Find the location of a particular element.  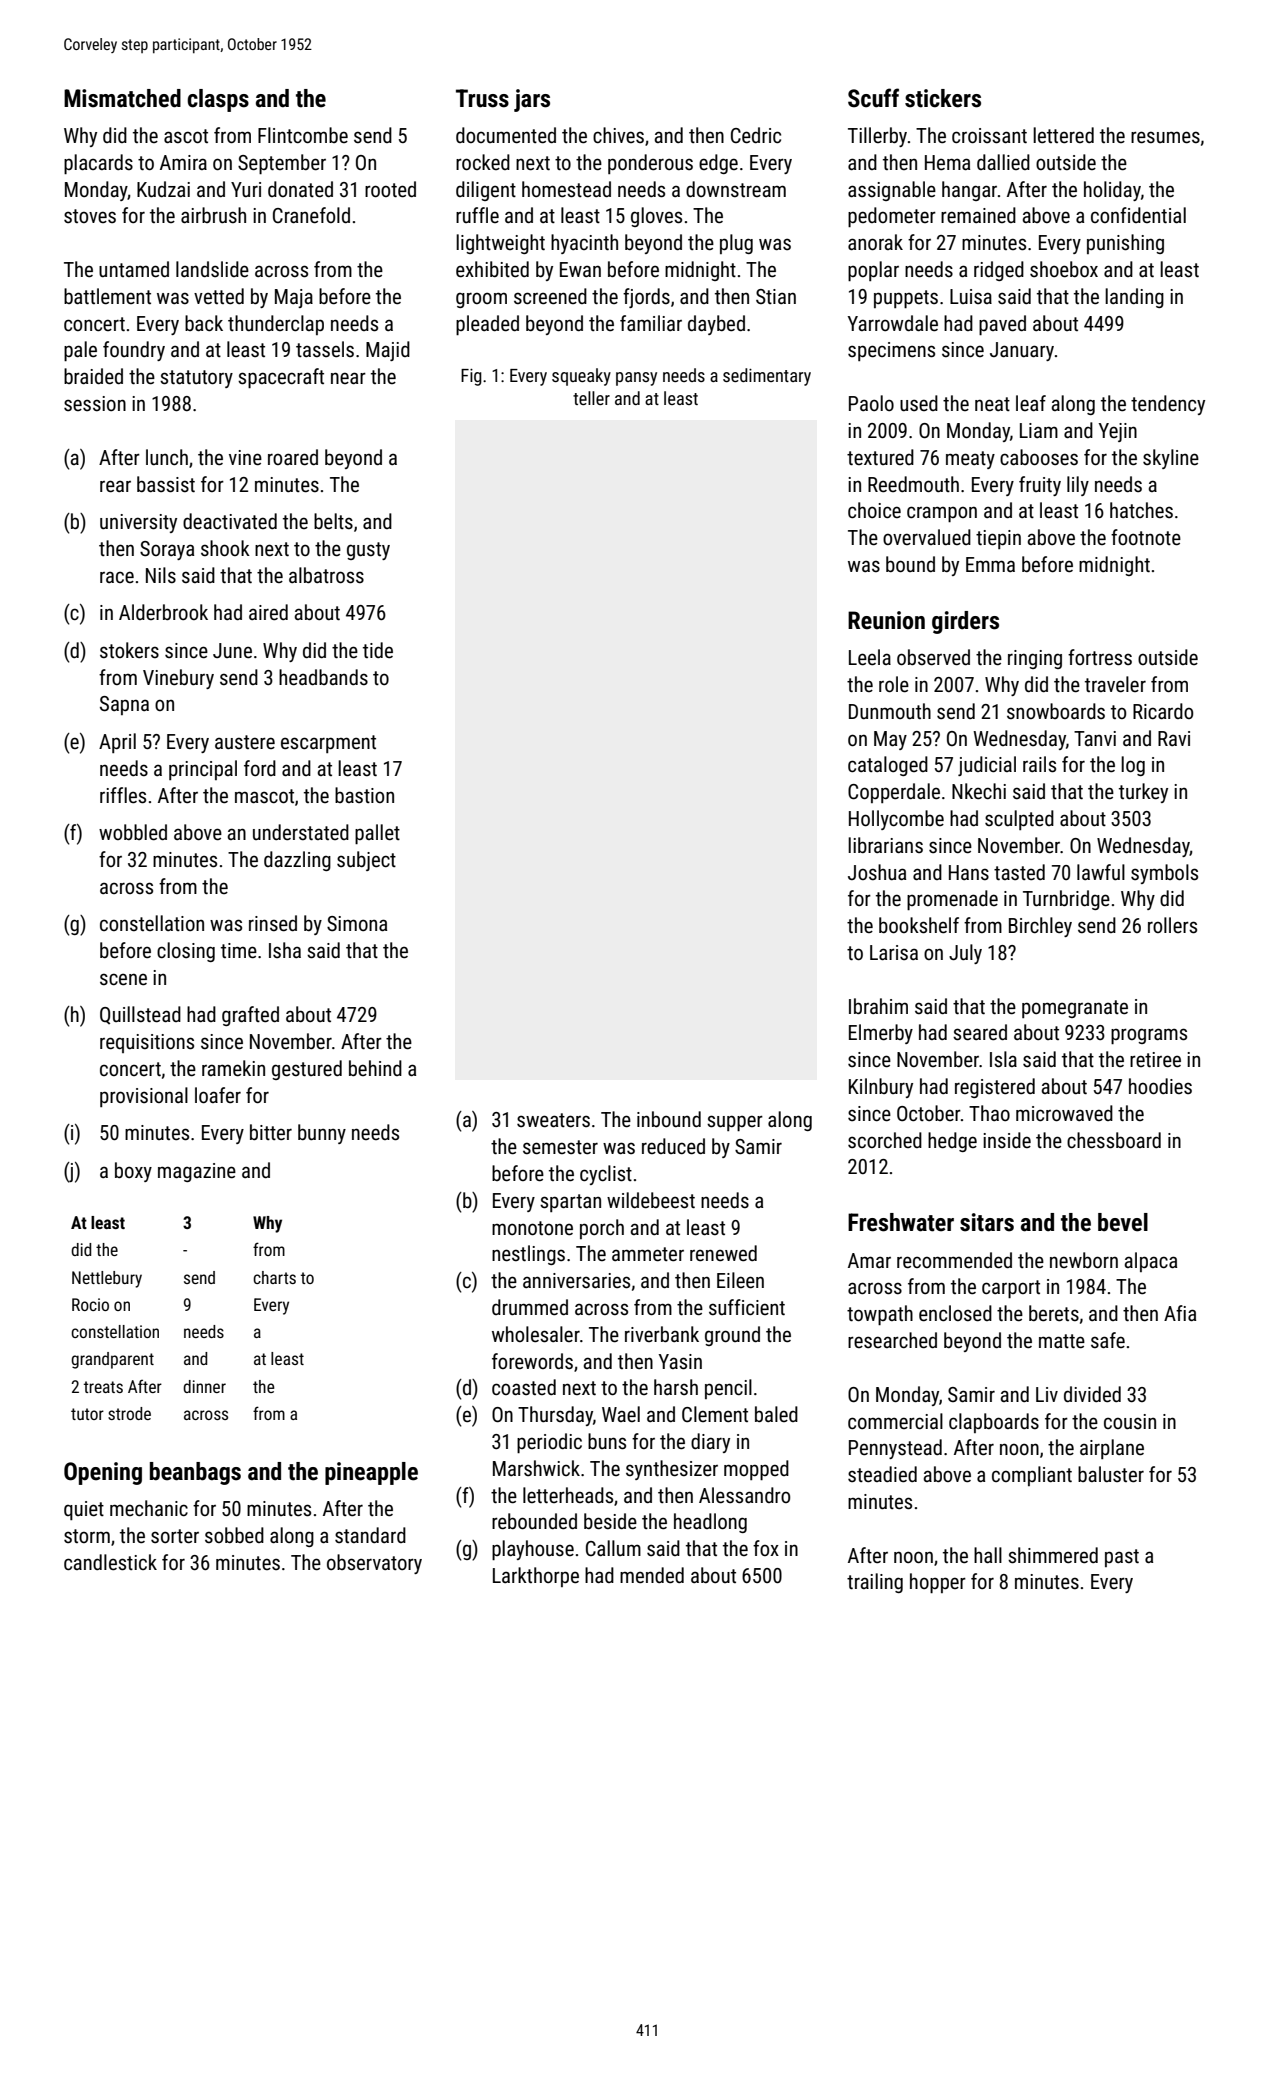

Reunion is located at coordinates (886, 620).
